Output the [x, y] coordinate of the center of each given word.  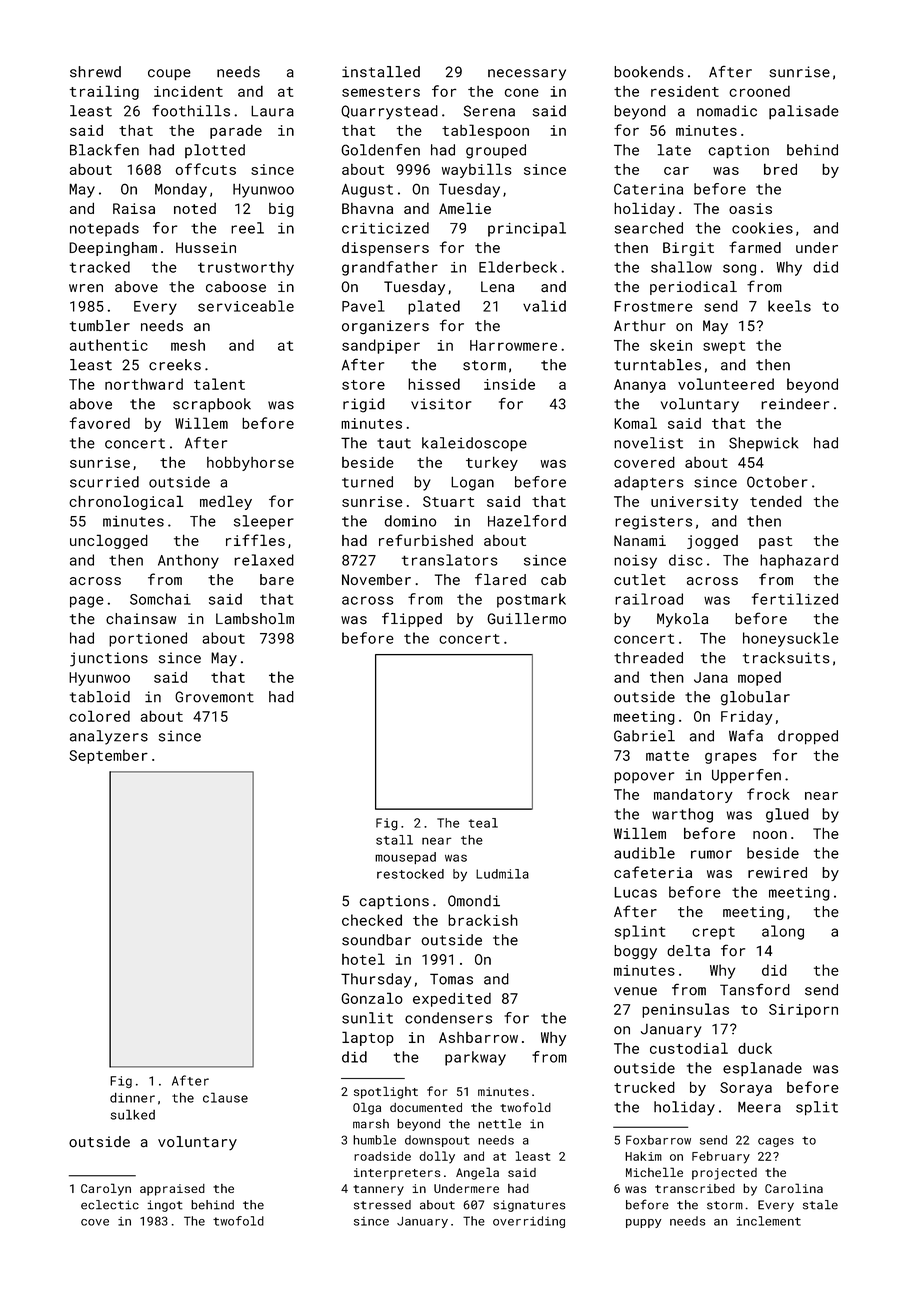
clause [225, 1097]
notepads [104, 229]
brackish [483, 920]
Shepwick [763, 444]
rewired [777, 872]
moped [759, 678]
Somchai [160, 599]
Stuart [448, 501]
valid [544, 306]
